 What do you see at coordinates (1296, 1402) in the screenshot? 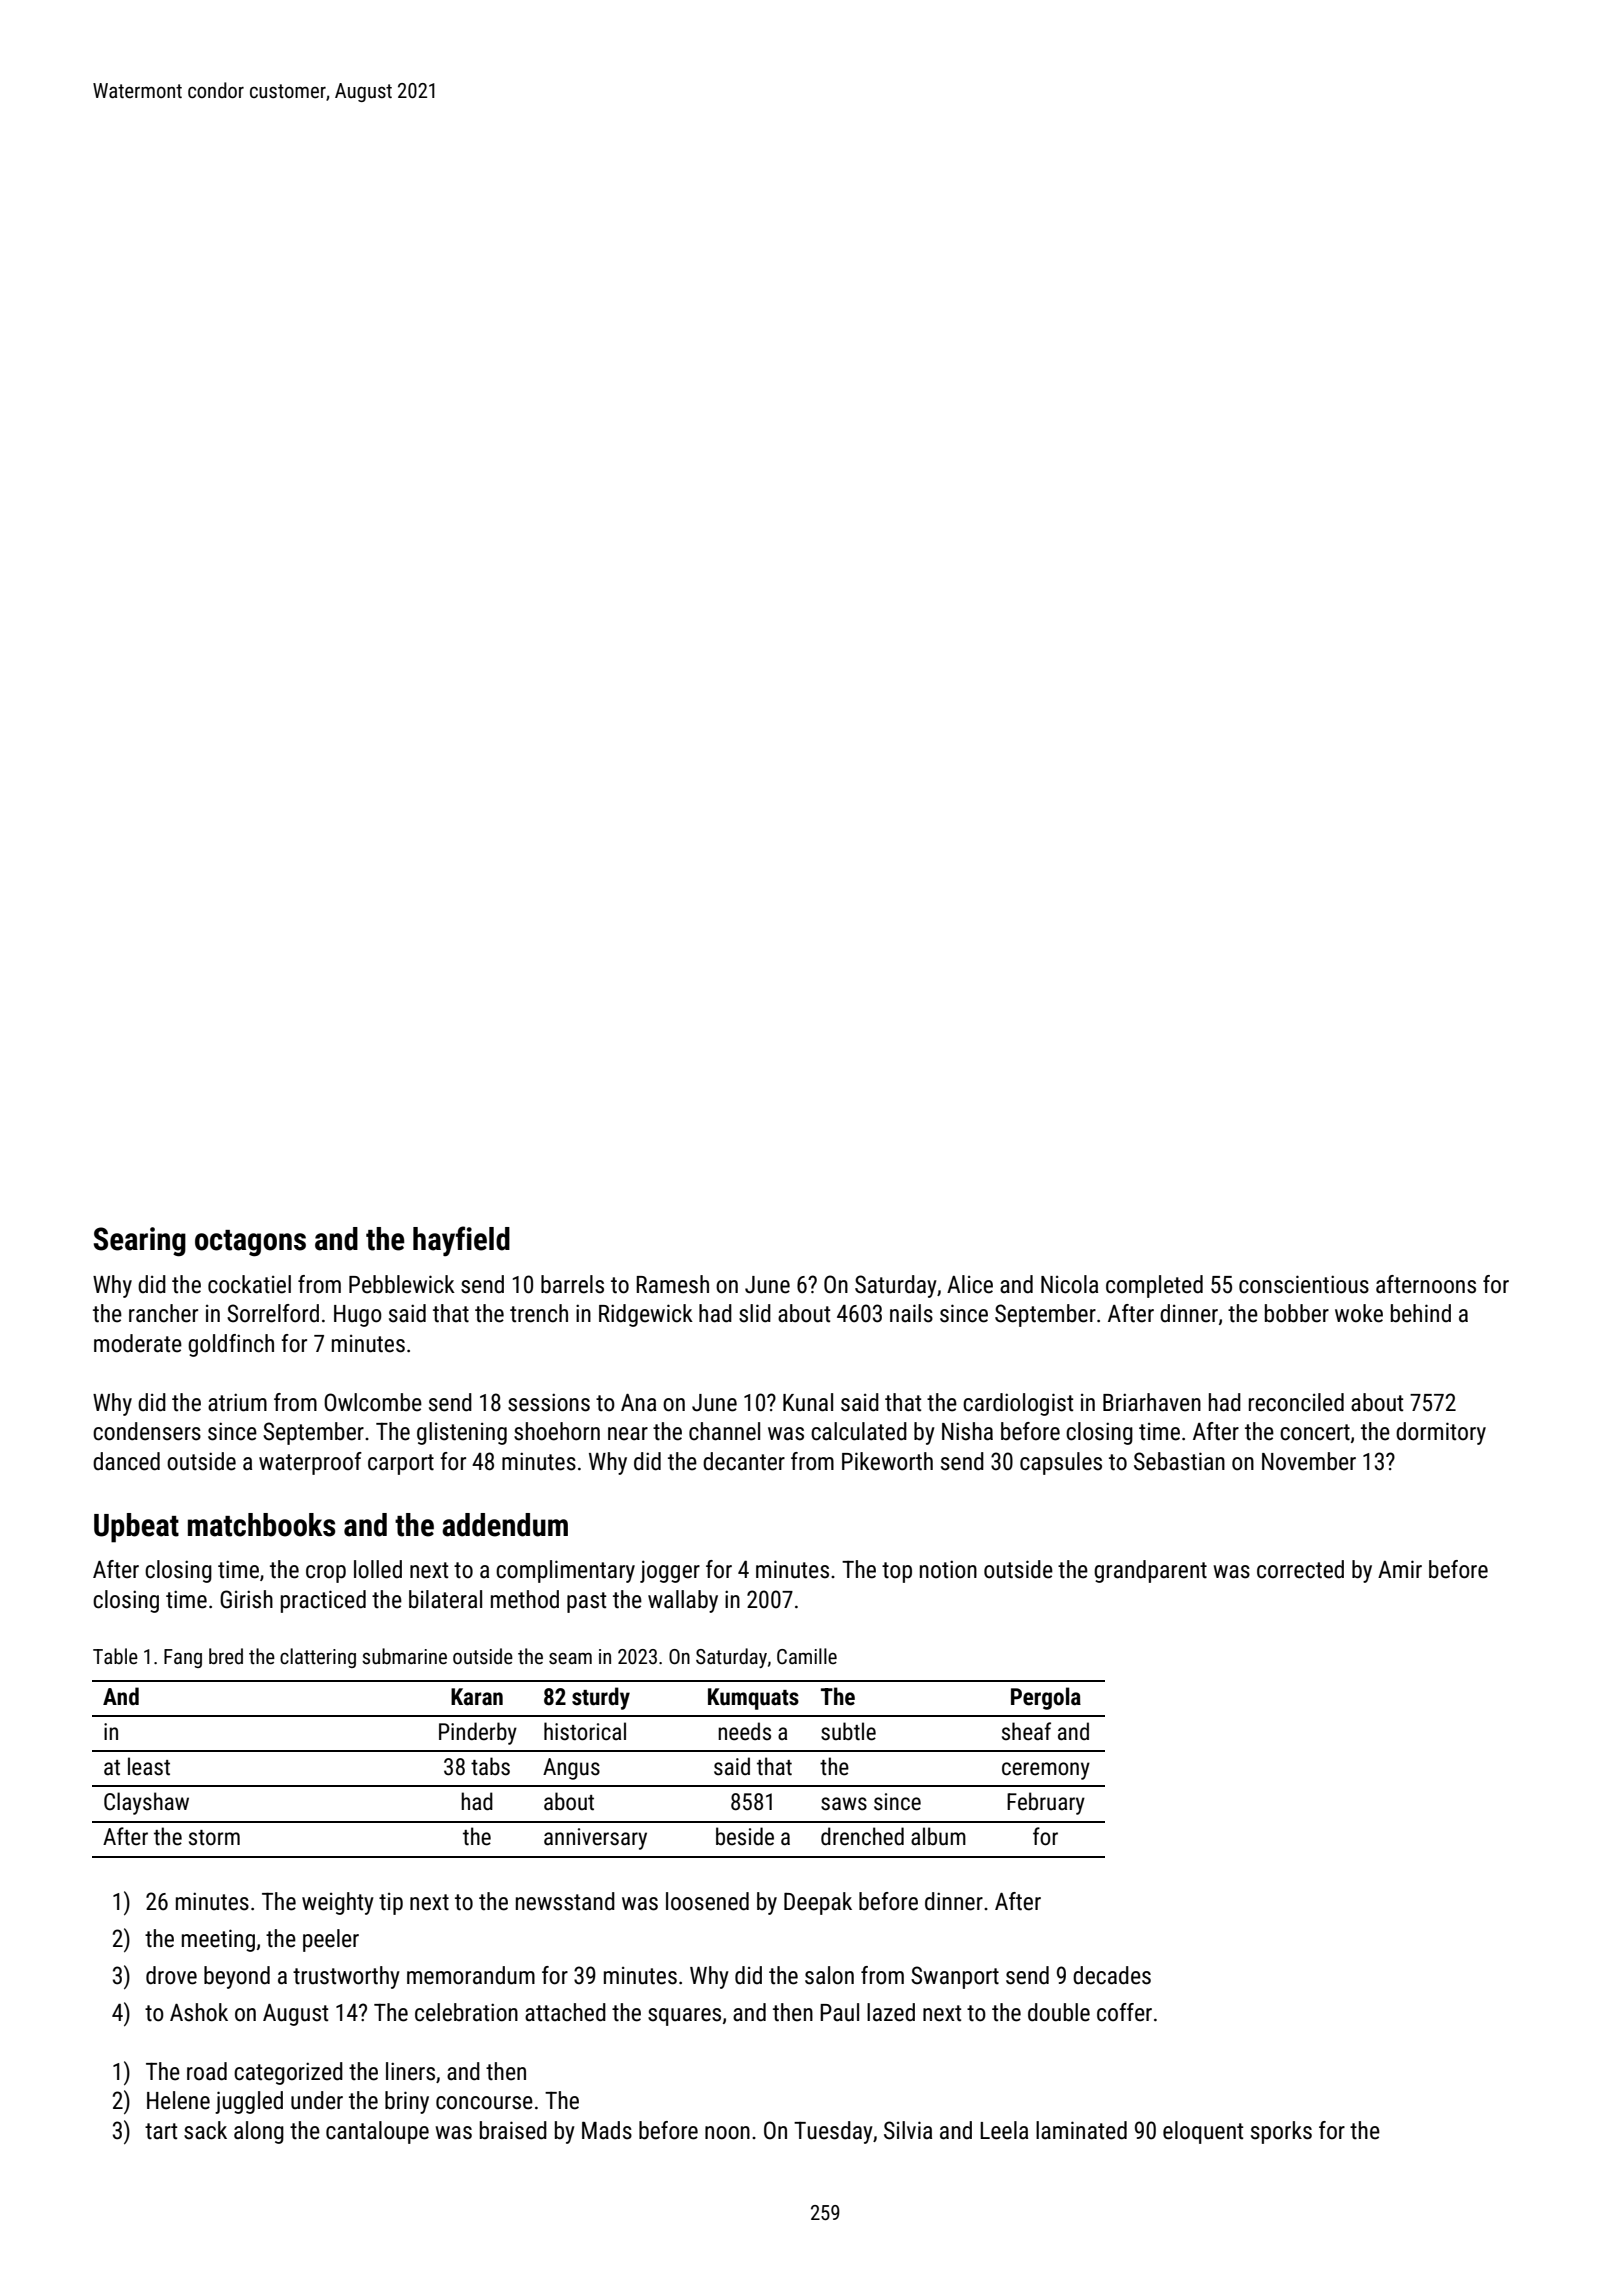
I see `reconciled` at bounding box center [1296, 1402].
